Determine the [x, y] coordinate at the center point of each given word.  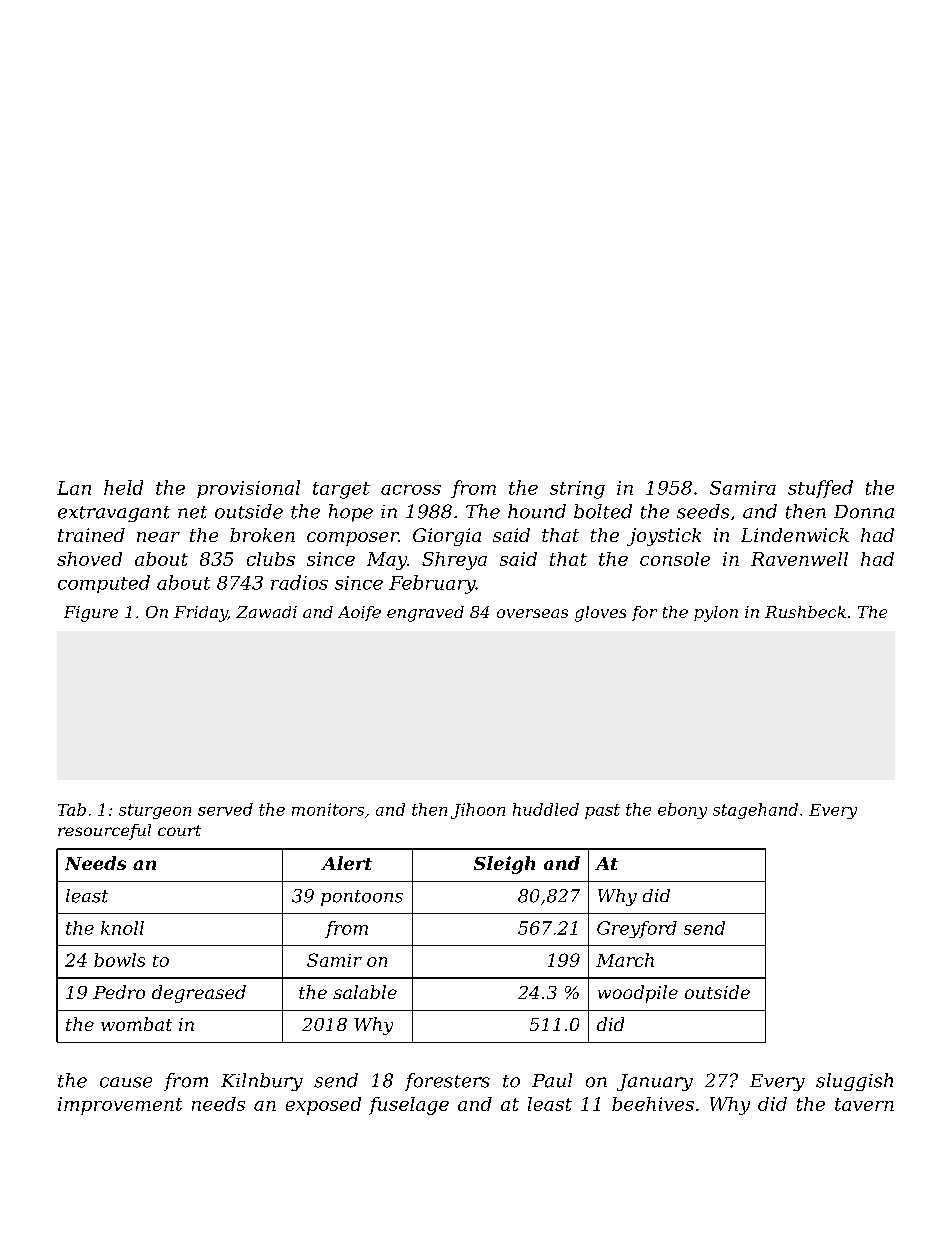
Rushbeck [805, 612]
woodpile [638, 994]
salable [365, 992]
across [411, 490]
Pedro [119, 992]
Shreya [454, 561]
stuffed [820, 489]
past [602, 811]
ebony [682, 811]
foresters [447, 1082]
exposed [323, 1106]
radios [299, 582]
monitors [328, 809]
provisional [248, 489]
